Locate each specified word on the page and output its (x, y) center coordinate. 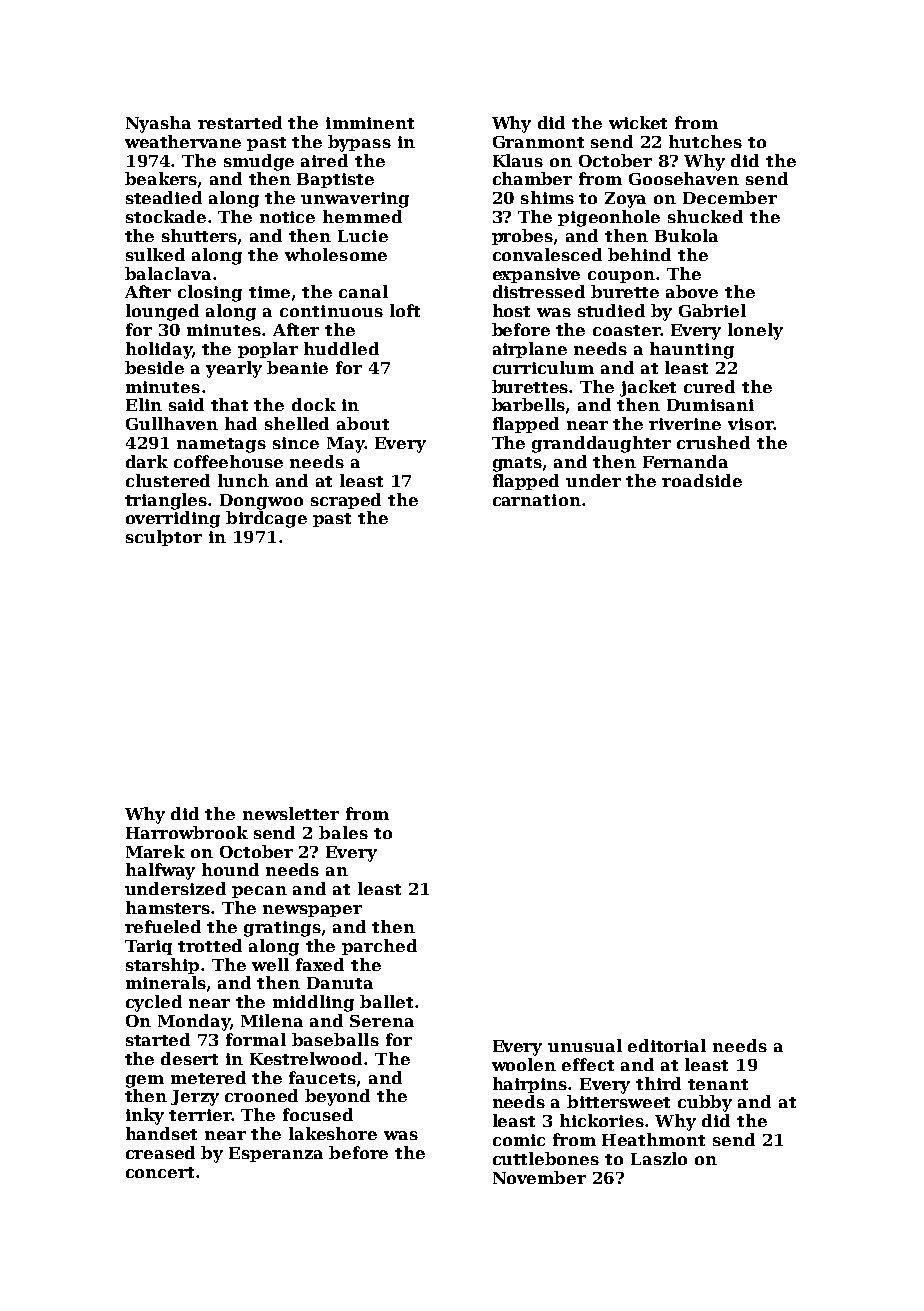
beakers (161, 178)
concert (160, 1172)
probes (522, 237)
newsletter (291, 813)
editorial (667, 1045)
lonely (755, 331)
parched (379, 947)
